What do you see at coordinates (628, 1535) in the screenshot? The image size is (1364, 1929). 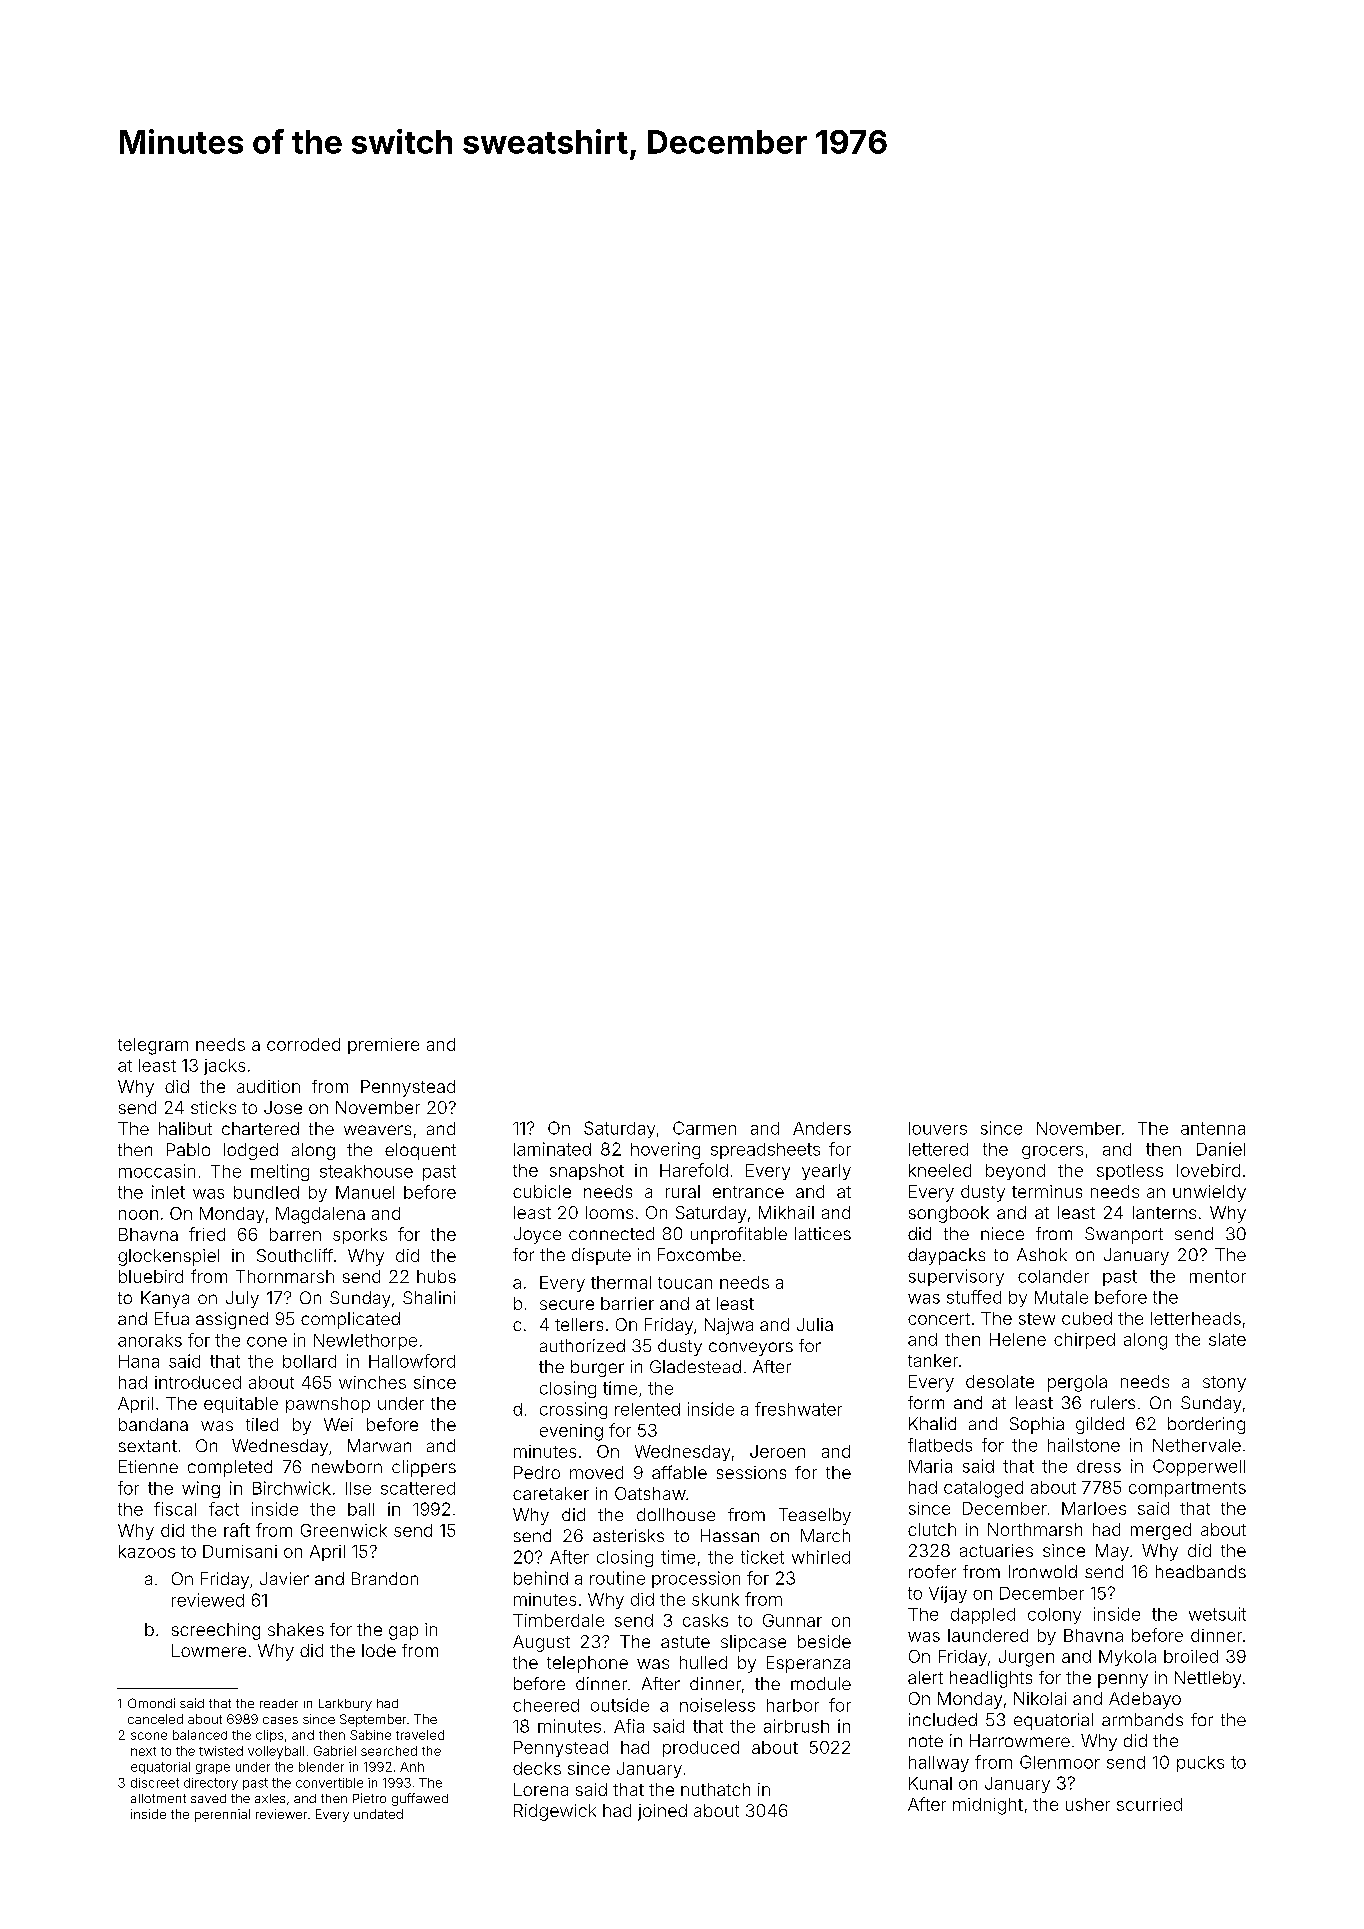 I see `asterisks` at bounding box center [628, 1535].
